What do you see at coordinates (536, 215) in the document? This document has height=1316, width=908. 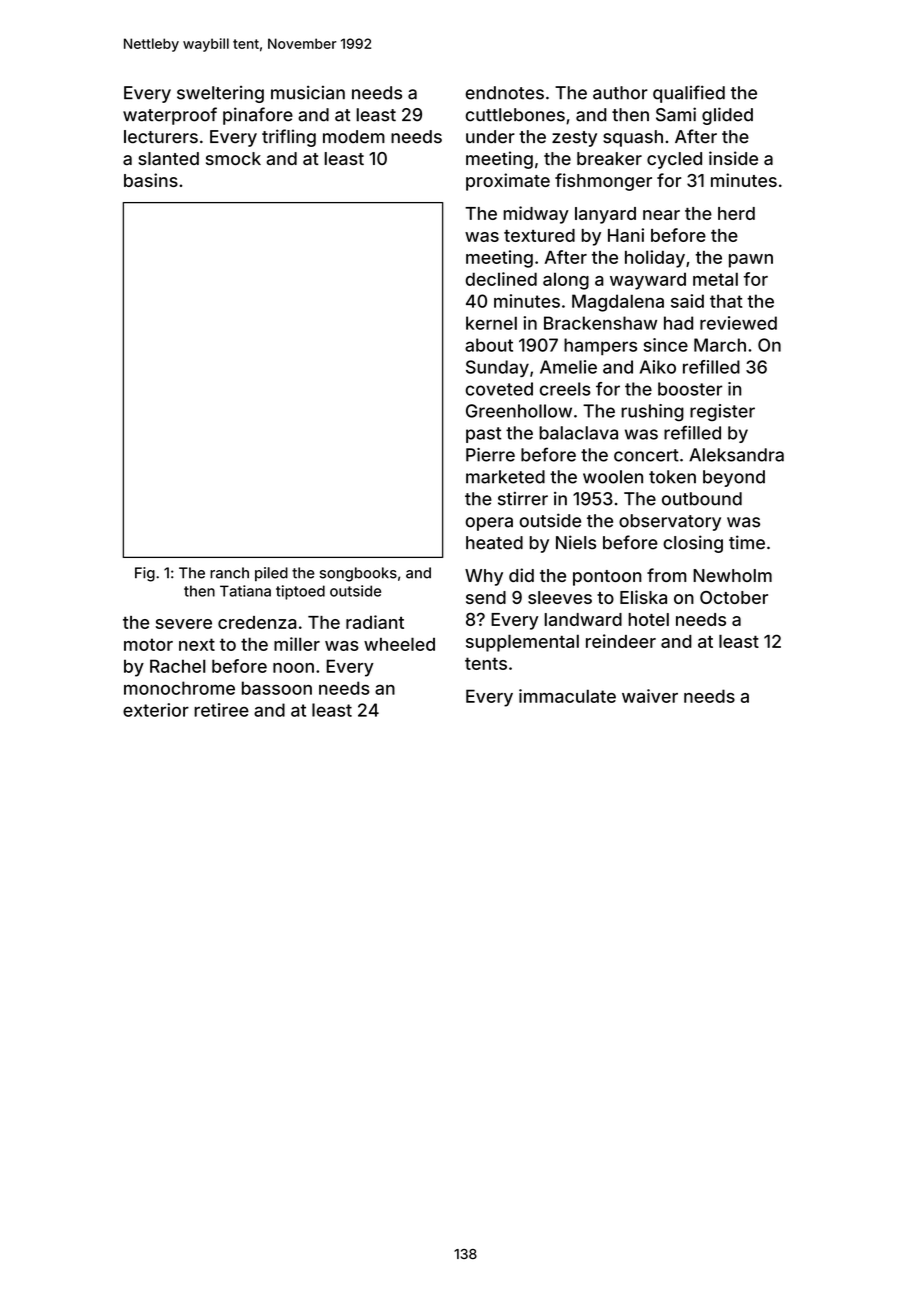 I see `midway` at bounding box center [536, 215].
